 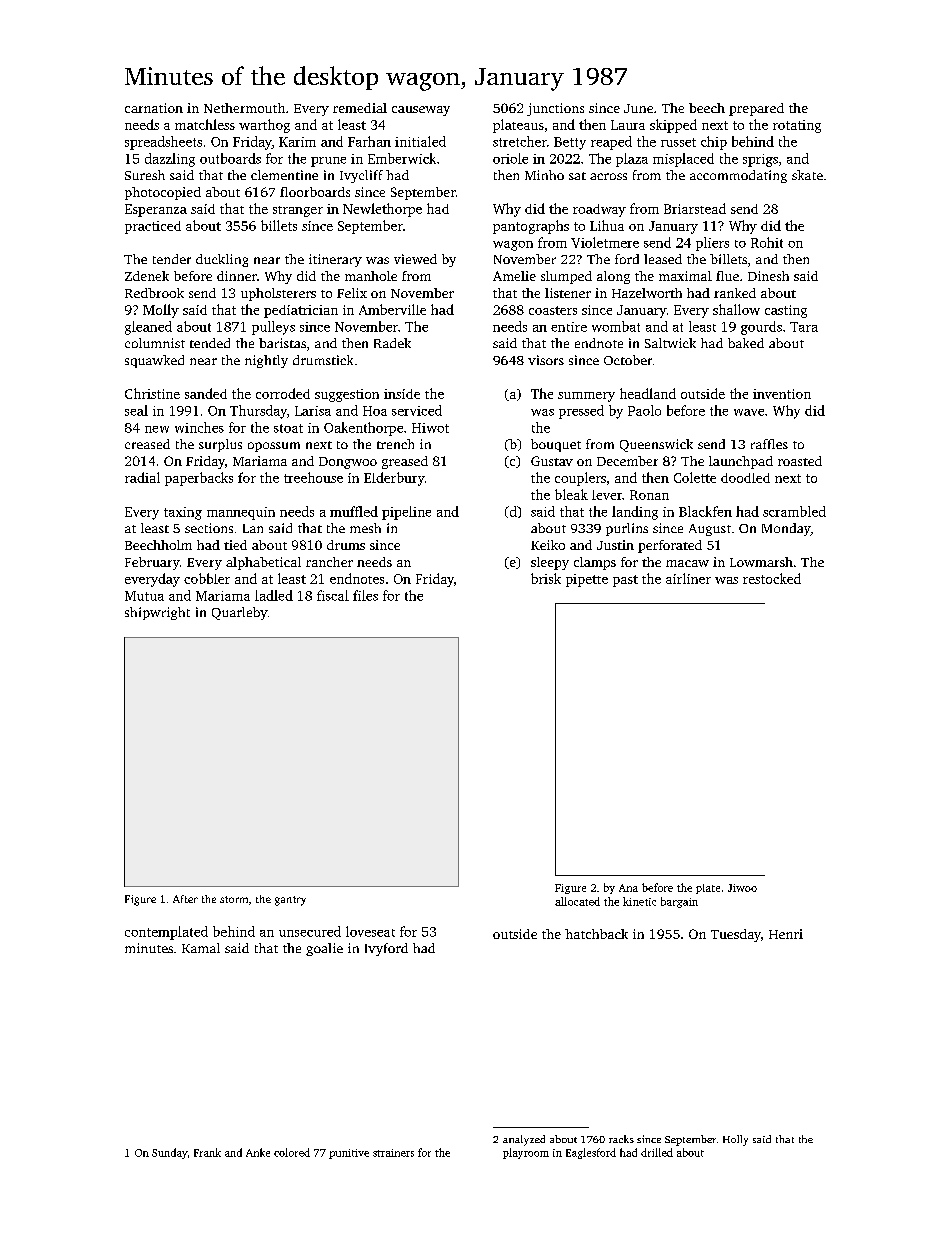 What do you see at coordinates (782, 394) in the document?
I see `invention` at bounding box center [782, 394].
